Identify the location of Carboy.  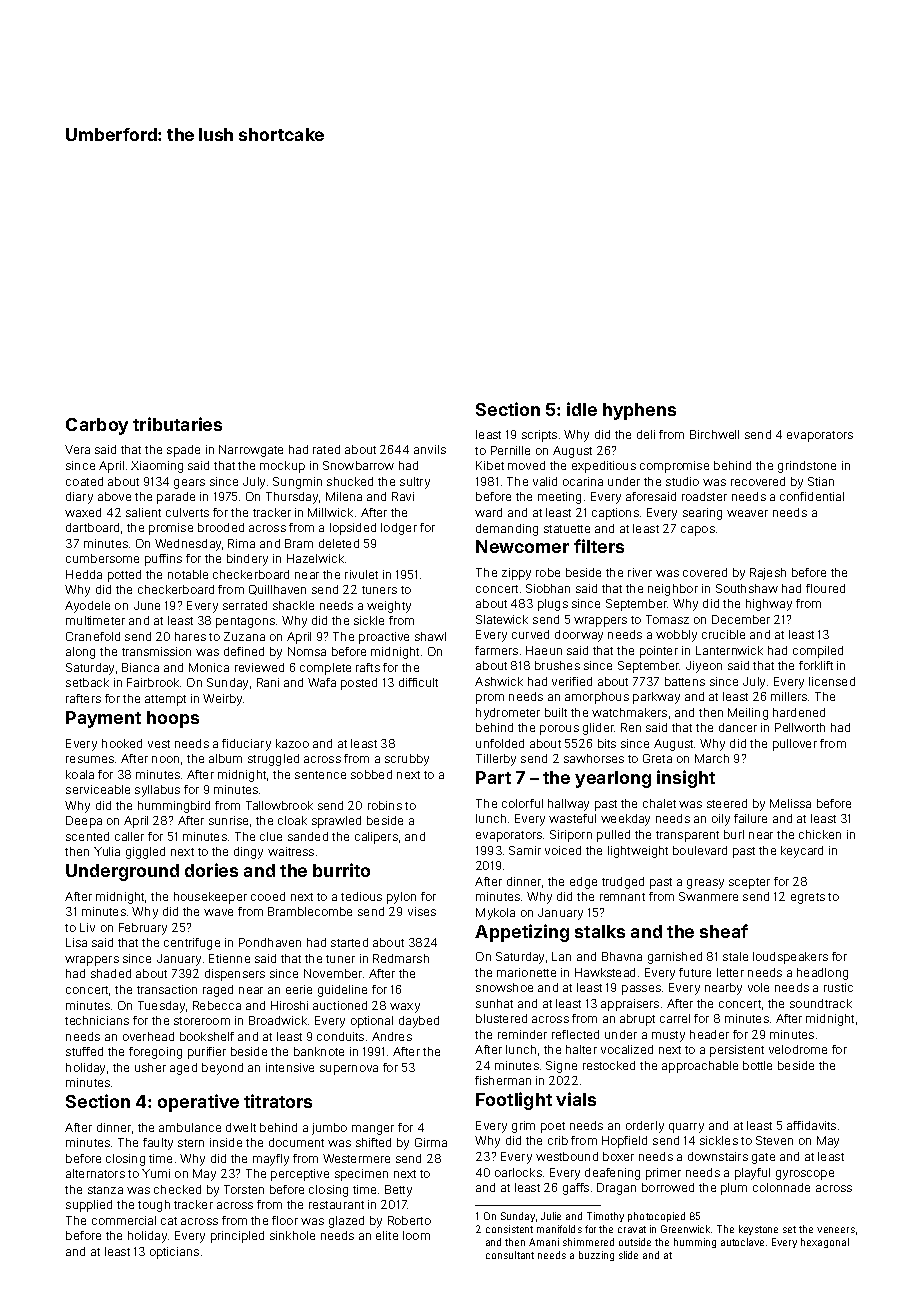
(97, 426).
